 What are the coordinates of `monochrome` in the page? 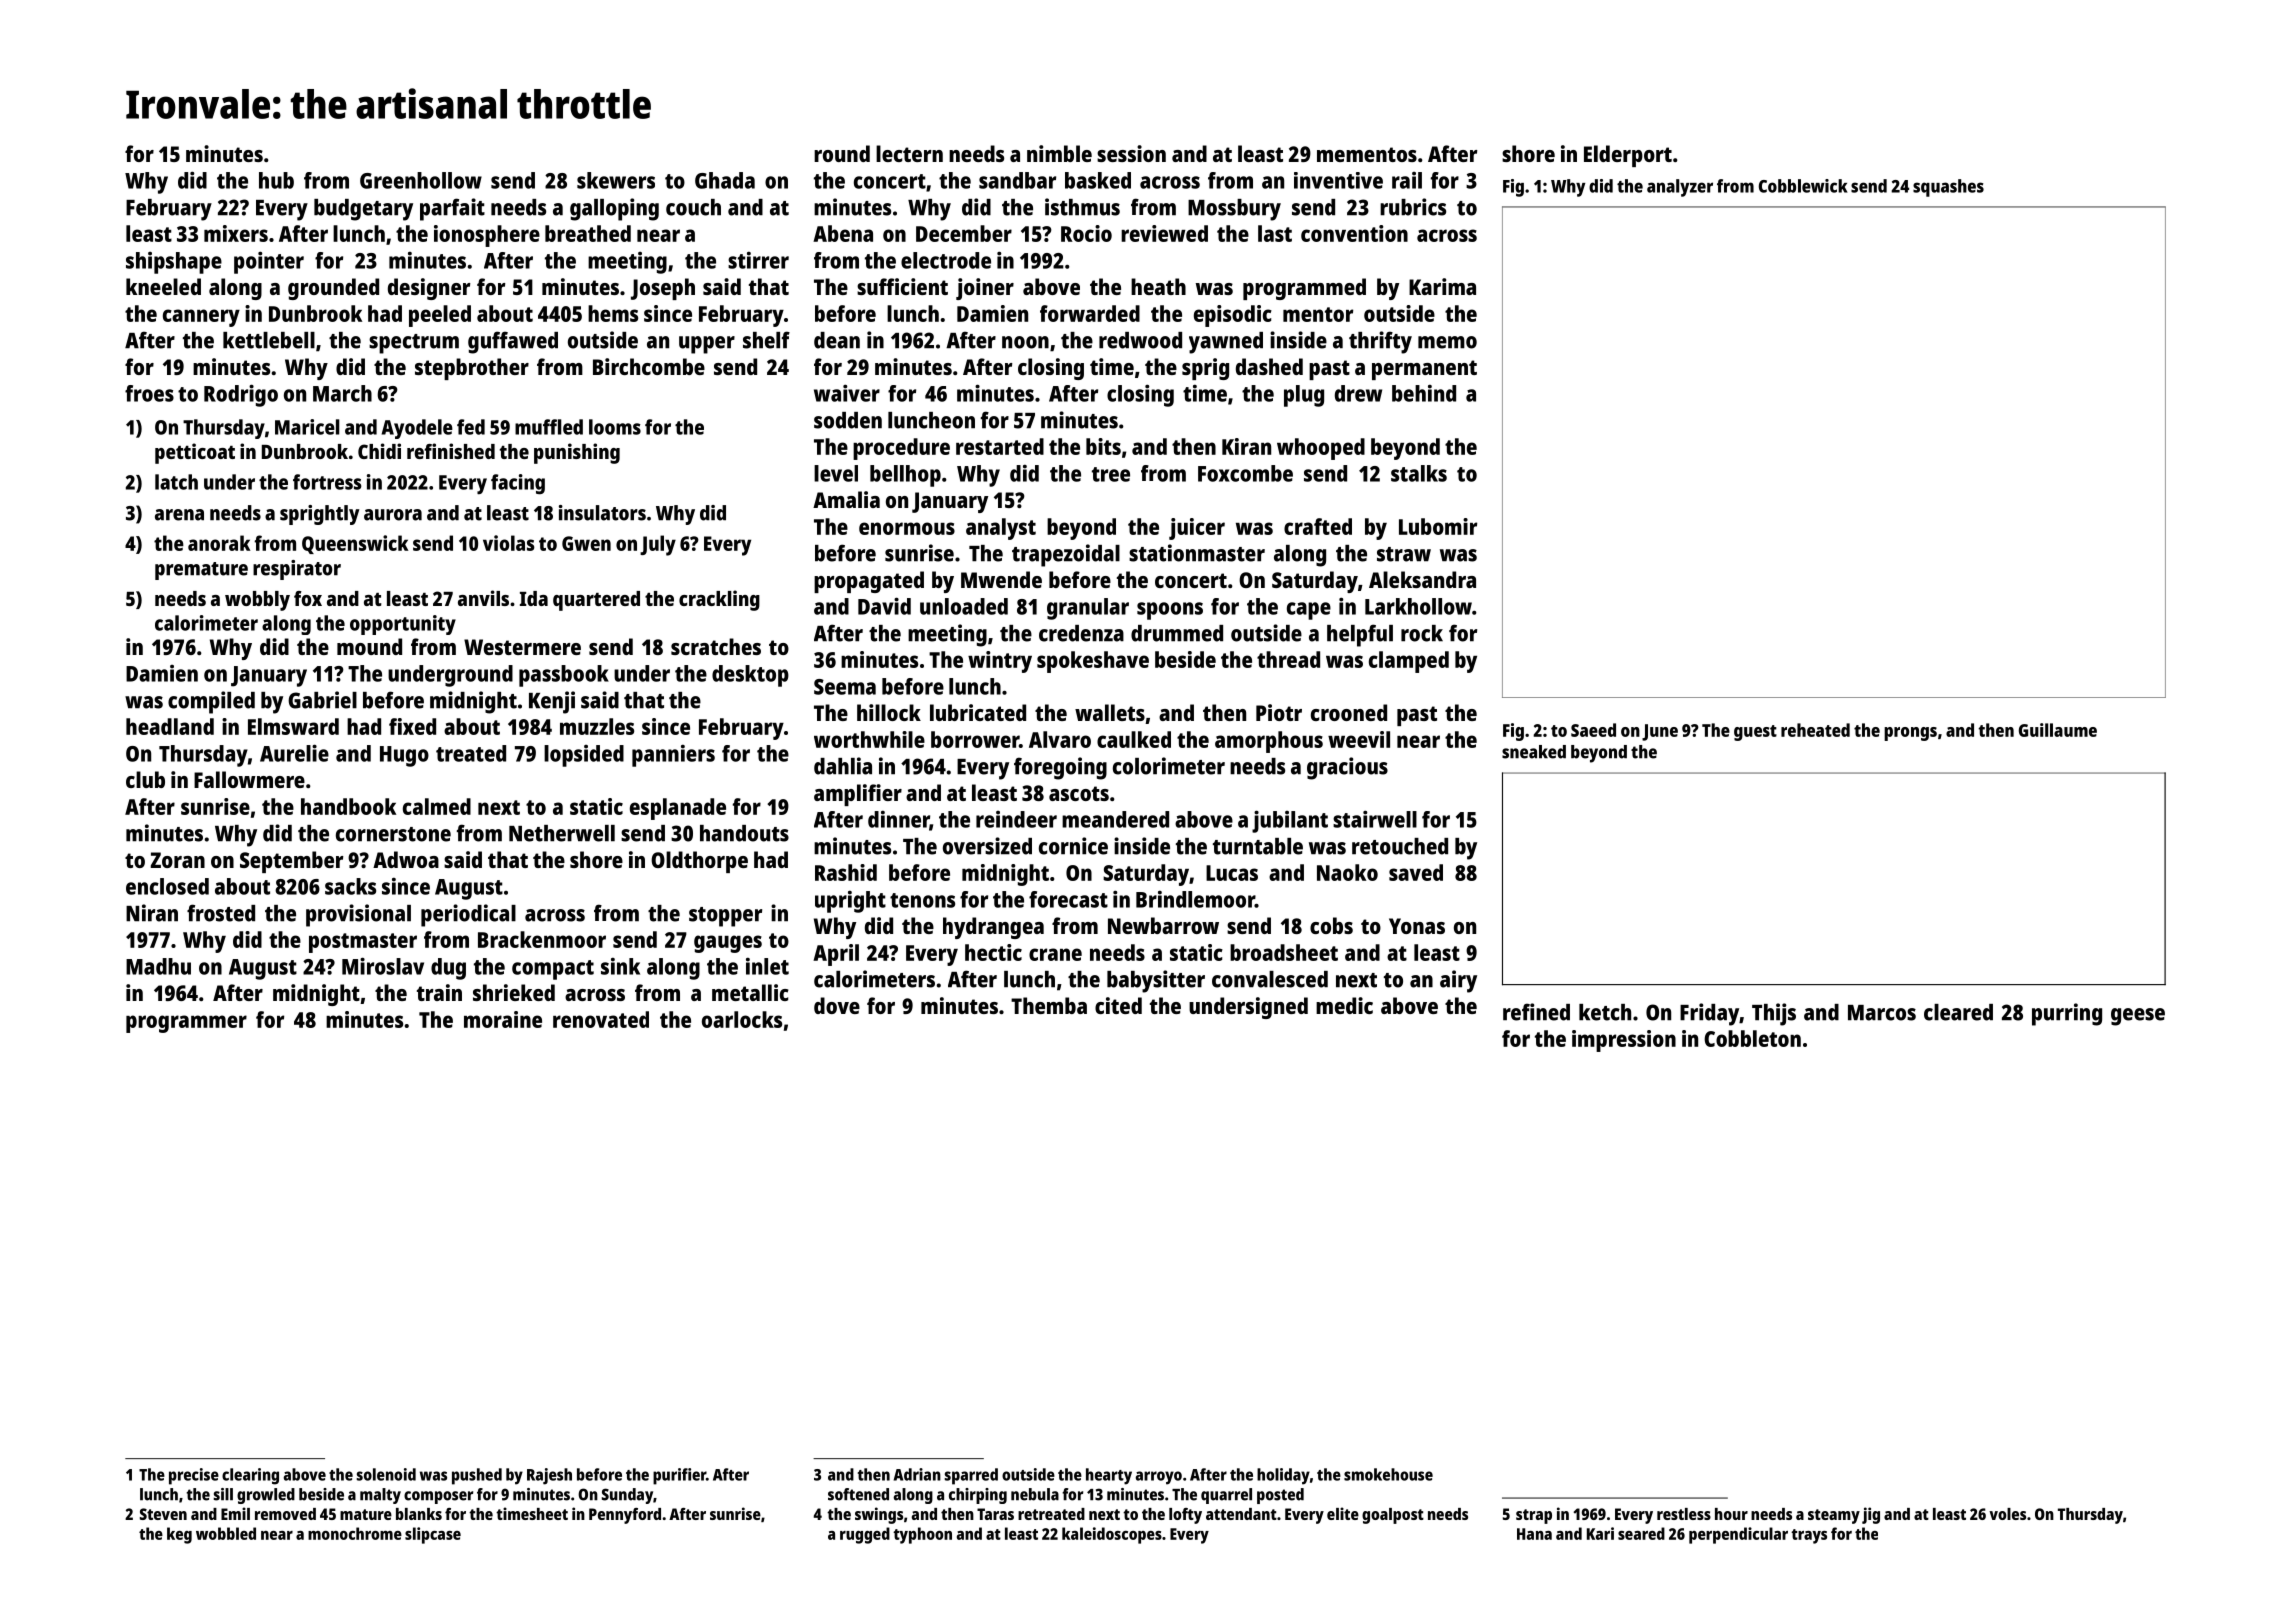 It's located at (355, 1533).
